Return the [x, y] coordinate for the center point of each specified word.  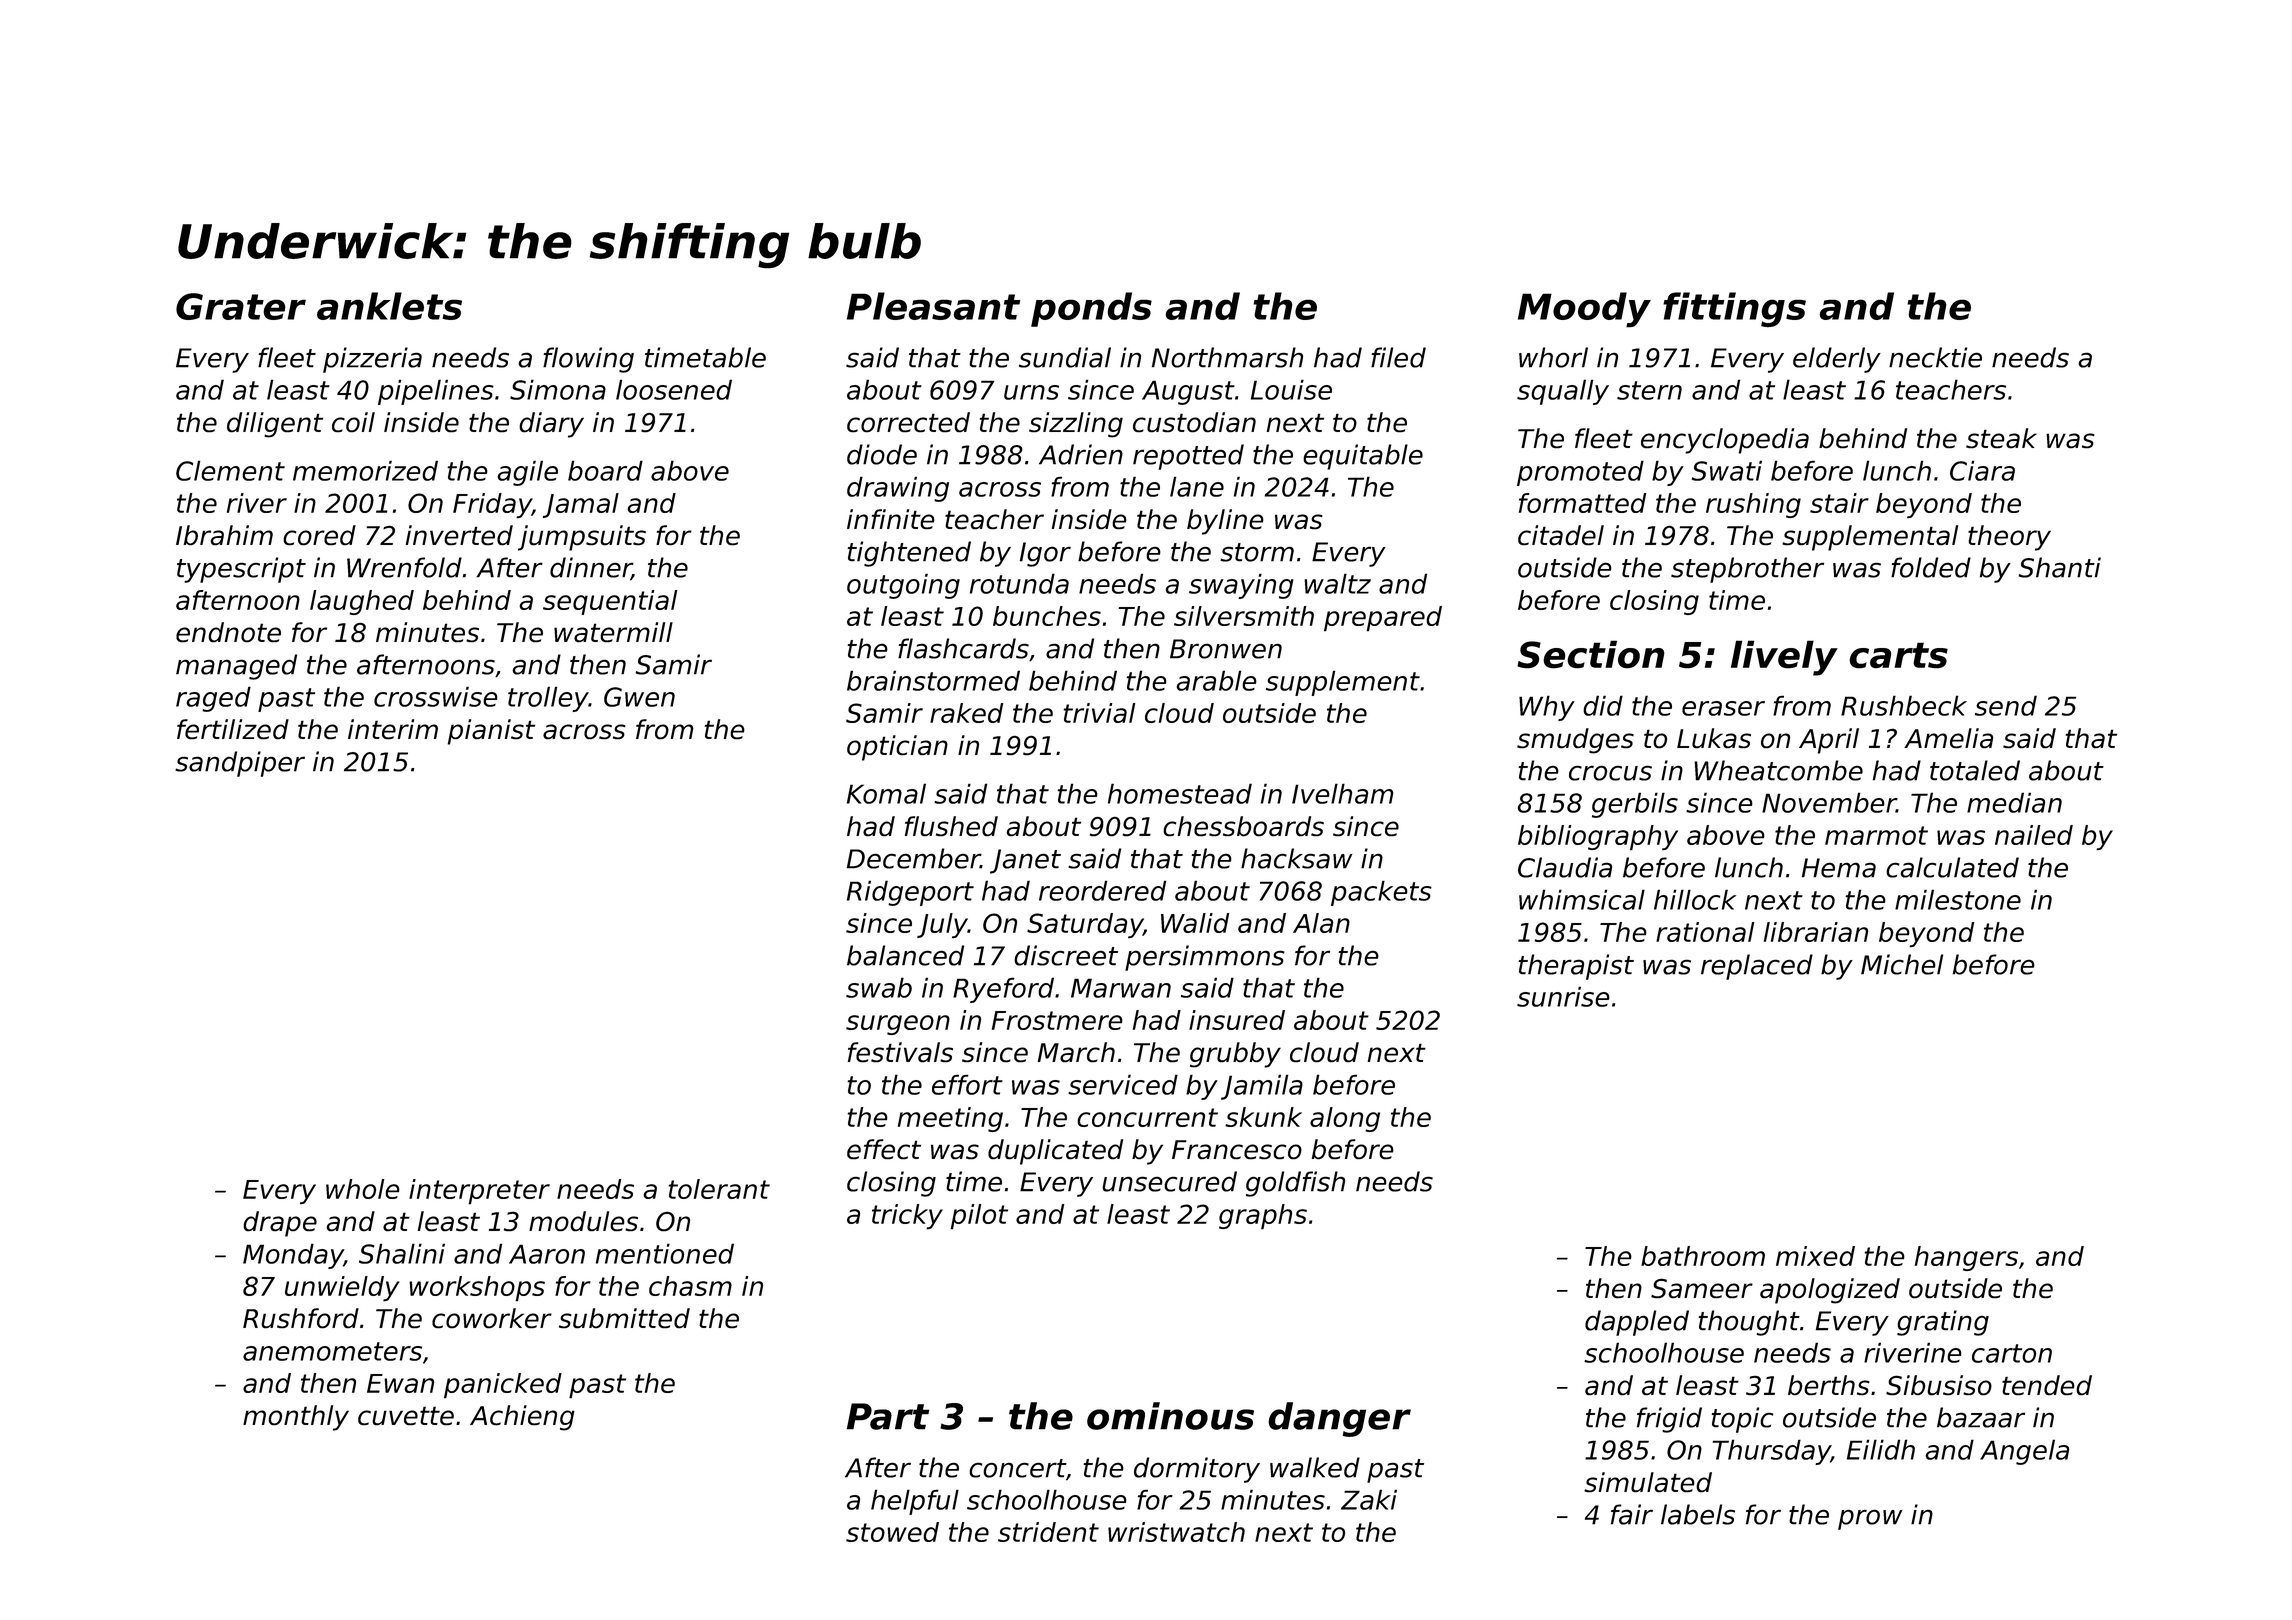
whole [363, 1189]
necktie [1935, 357]
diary [551, 425]
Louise [1291, 389]
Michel [1902, 964]
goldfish [1295, 1184]
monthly [296, 1418]
